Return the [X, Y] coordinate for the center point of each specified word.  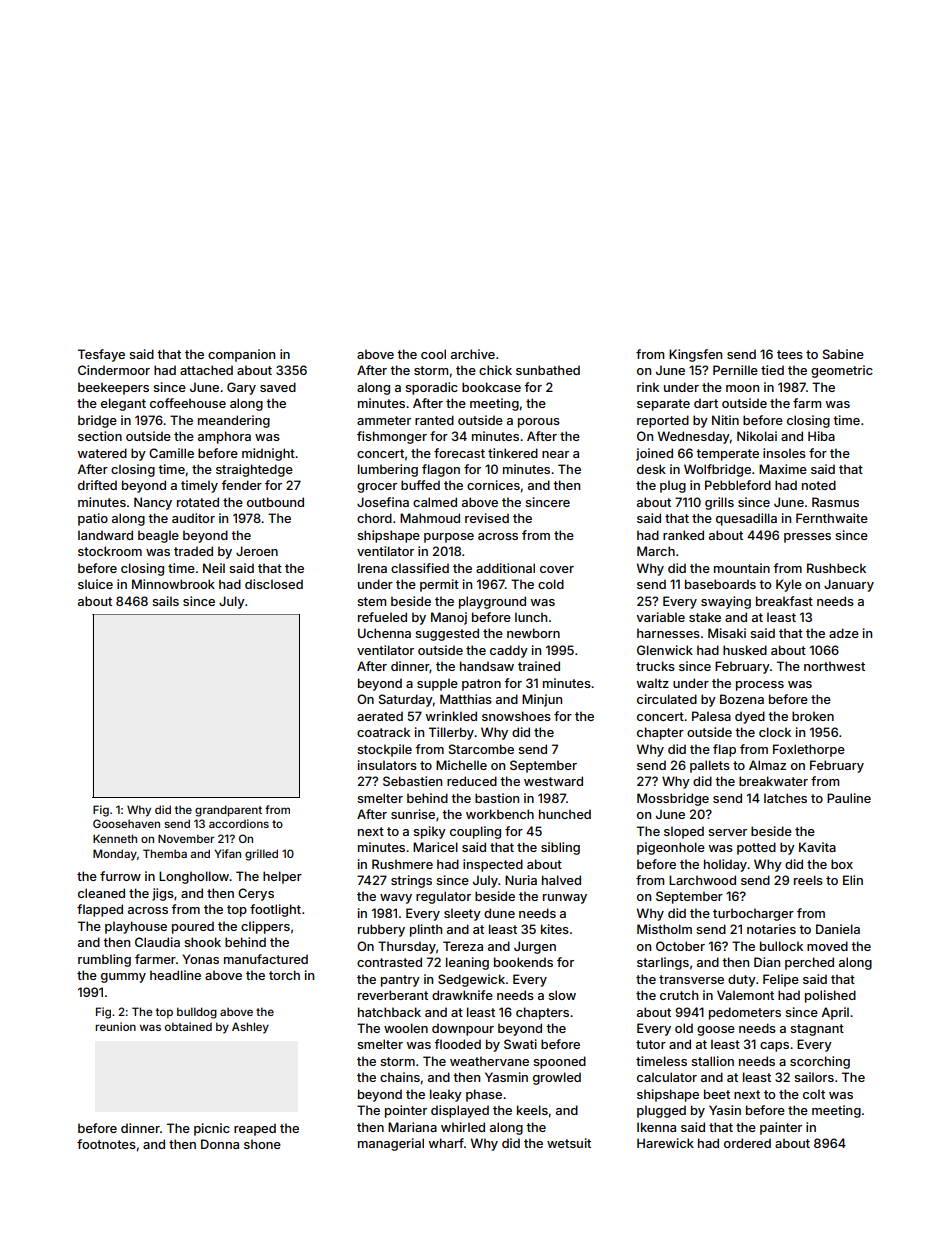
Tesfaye [101, 355]
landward [105, 535]
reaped [255, 1129]
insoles [784, 453]
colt [814, 1094]
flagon [441, 470]
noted [819, 485]
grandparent [228, 811]
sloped [684, 832]
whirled [463, 1127]
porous [539, 423]
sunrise [413, 814]
